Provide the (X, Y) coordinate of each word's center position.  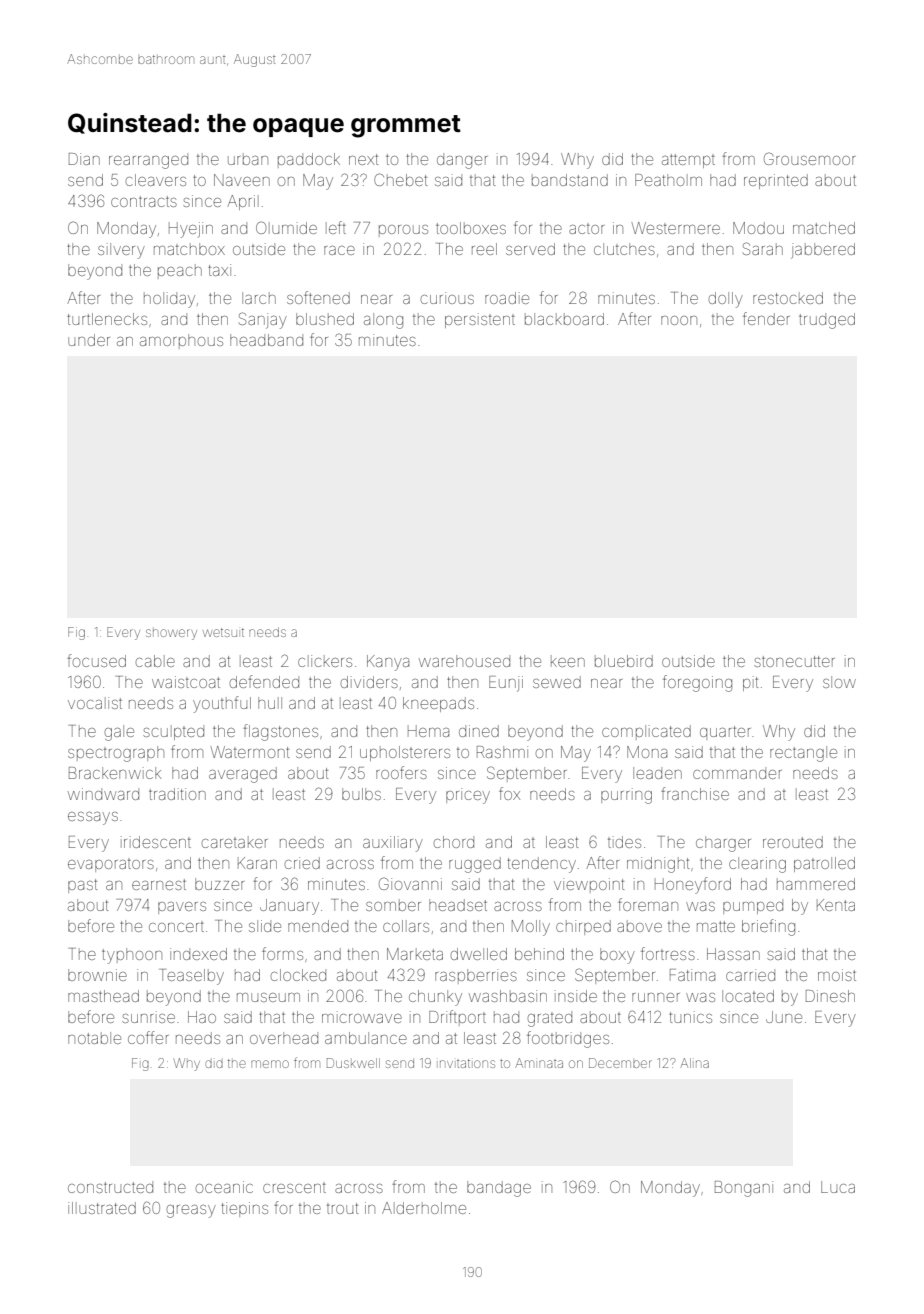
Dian (84, 159)
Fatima (692, 975)
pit (750, 683)
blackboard (564, 319)
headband (266, 340)
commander (737, 773)
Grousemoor (809, 158)
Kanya (388, 663)
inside (576, 996)
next (363, 159)
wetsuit (223, 632)
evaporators (111, 865)
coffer (148, 1037)
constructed (110, 1187)
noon (679, 320)
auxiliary (393, 844)
